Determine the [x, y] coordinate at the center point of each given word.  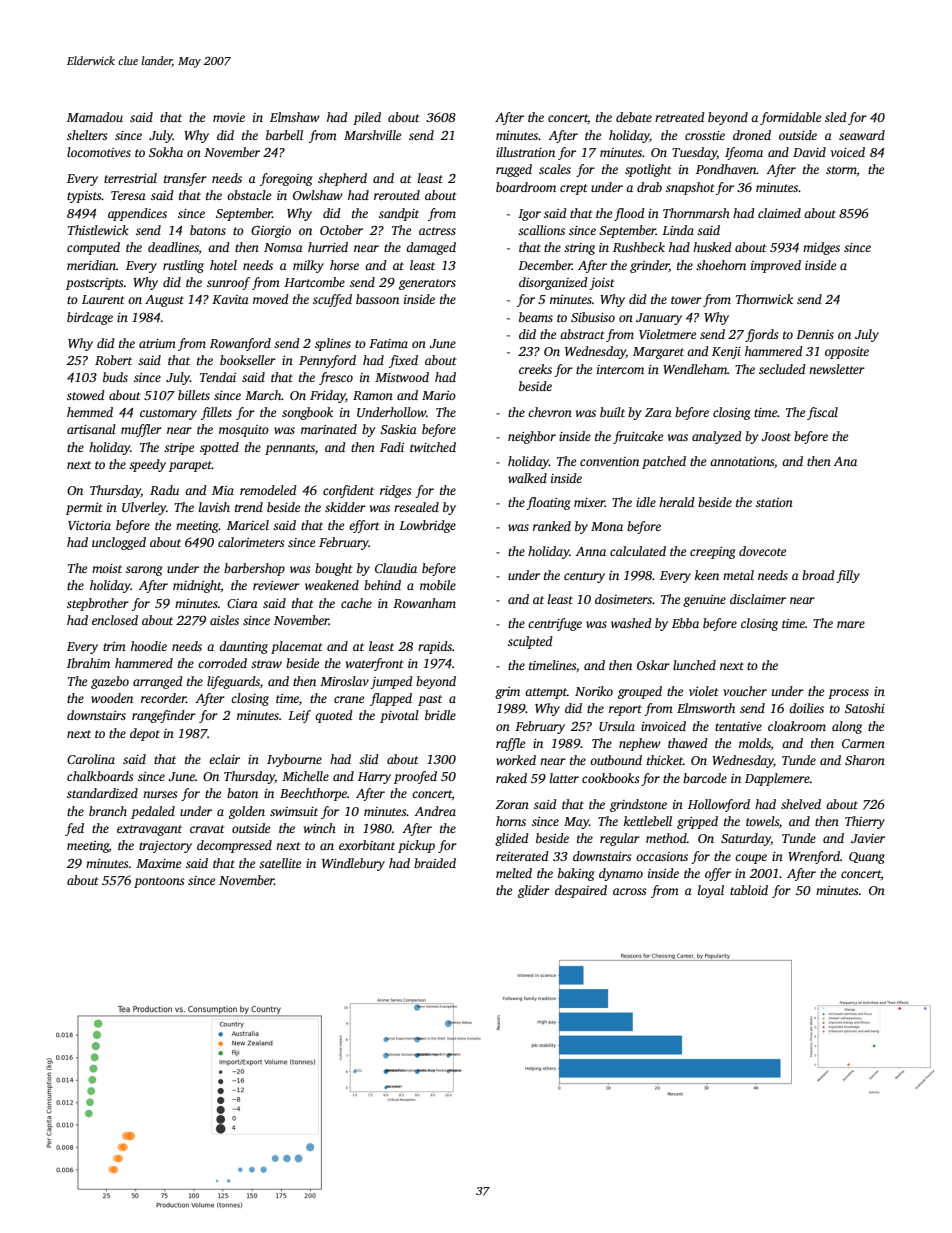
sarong [144, 571]
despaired [581, 891]
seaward [862, 135]
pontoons [159, 882]
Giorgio [271, 231]
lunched [694, 665]
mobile [438, 585]
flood [629, 214]
